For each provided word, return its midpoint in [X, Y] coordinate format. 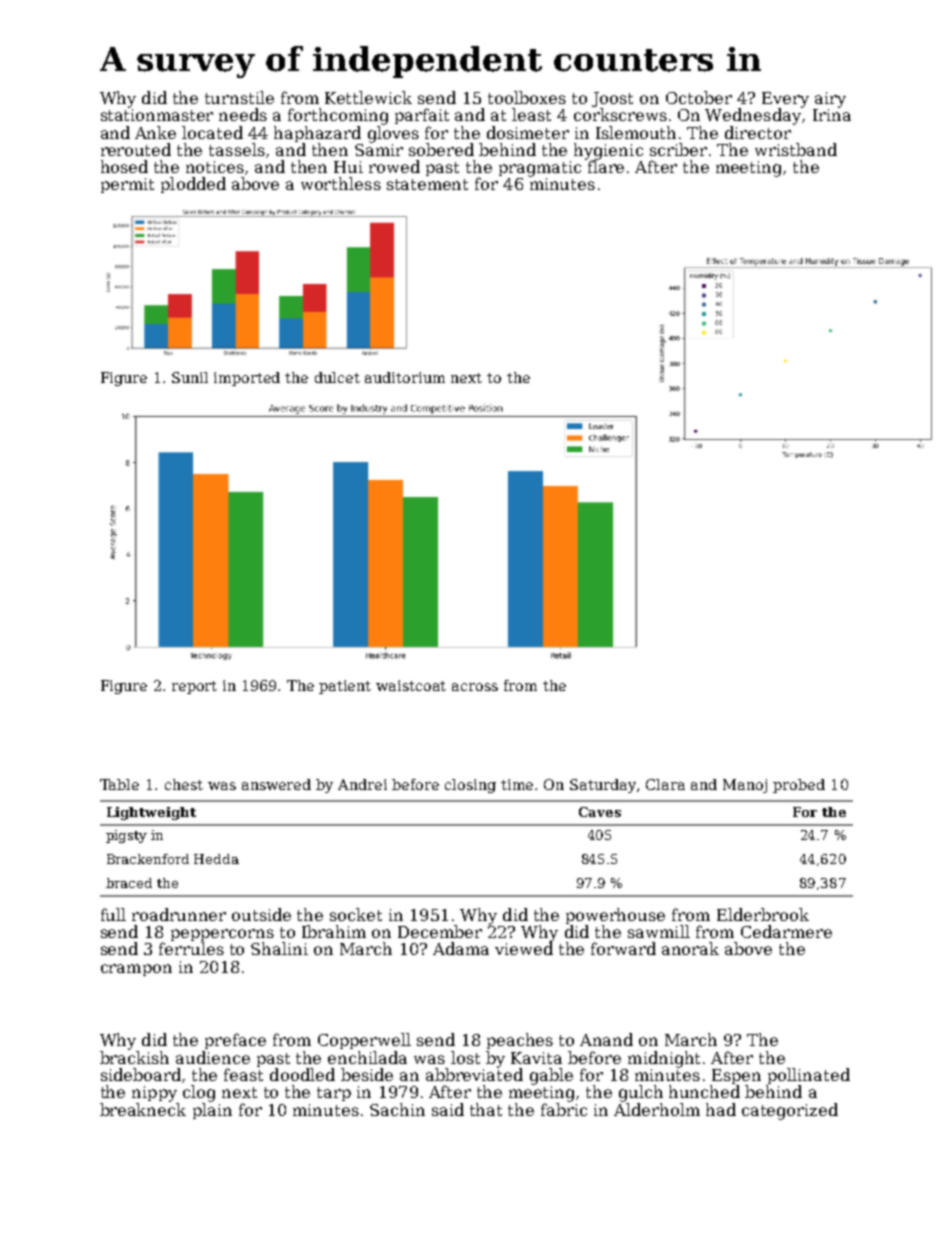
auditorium [405, 377]
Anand [606, 1039]
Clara [665, 784]
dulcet [337, 377]
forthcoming [338, 116]
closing [470, 786]
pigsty [126, 836]
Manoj [745, 786]
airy [830, 100]
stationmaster [157, 115]
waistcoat [411, 685]
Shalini [279, 948]
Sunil [190, 377]
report [194, 687]
